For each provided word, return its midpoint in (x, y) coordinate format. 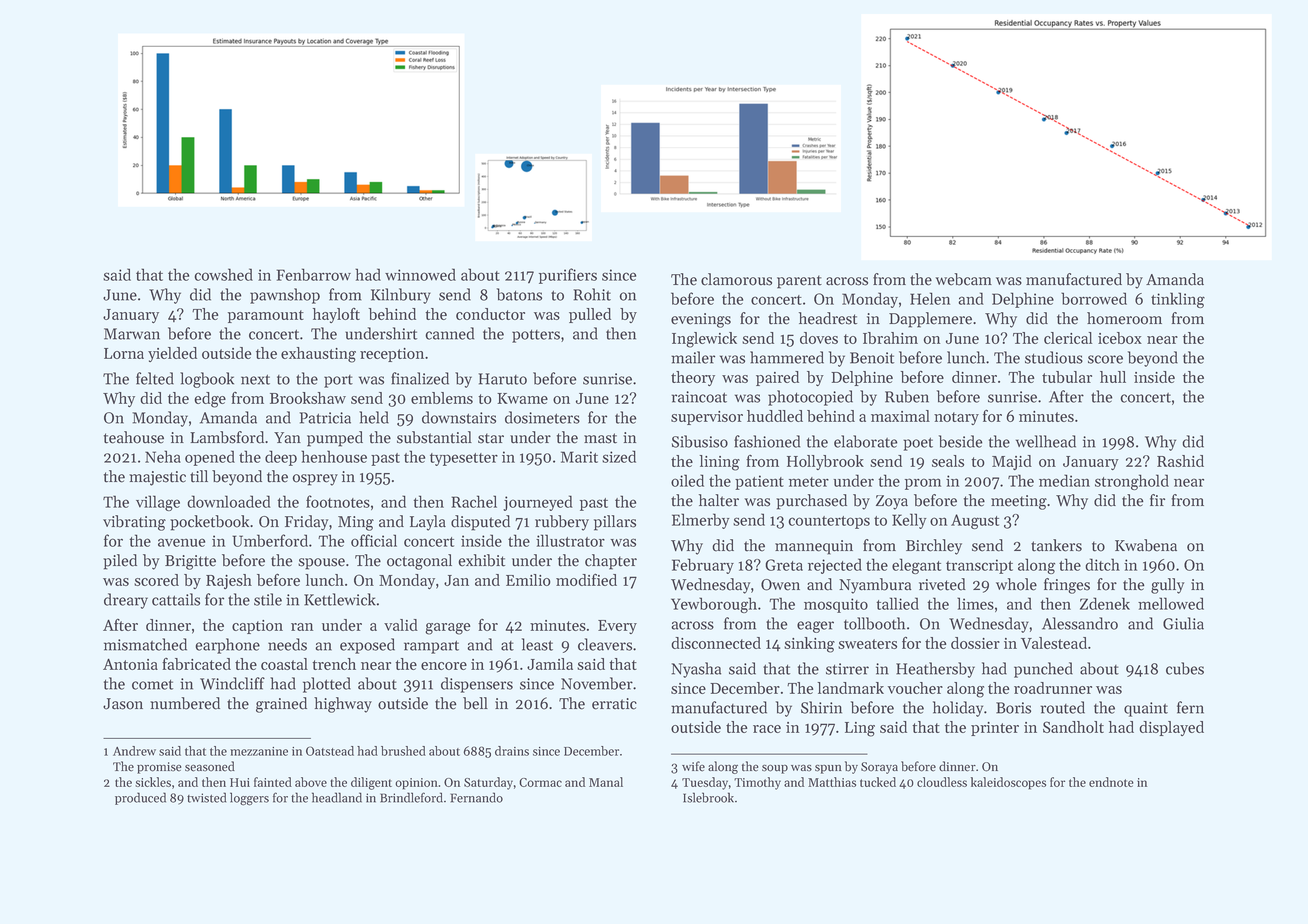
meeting (1019, 502)
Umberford (270, 540)
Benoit (872, 358)
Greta (784, 565)
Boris (1013, 708)
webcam (963, 279)
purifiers (568, 276)
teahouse (134, 437)
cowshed (223, 274)
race (767, 729)
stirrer (847, 669)
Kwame (522, 398)
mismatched (145, 644)
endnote (1111, 782)
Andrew (134, 751)
